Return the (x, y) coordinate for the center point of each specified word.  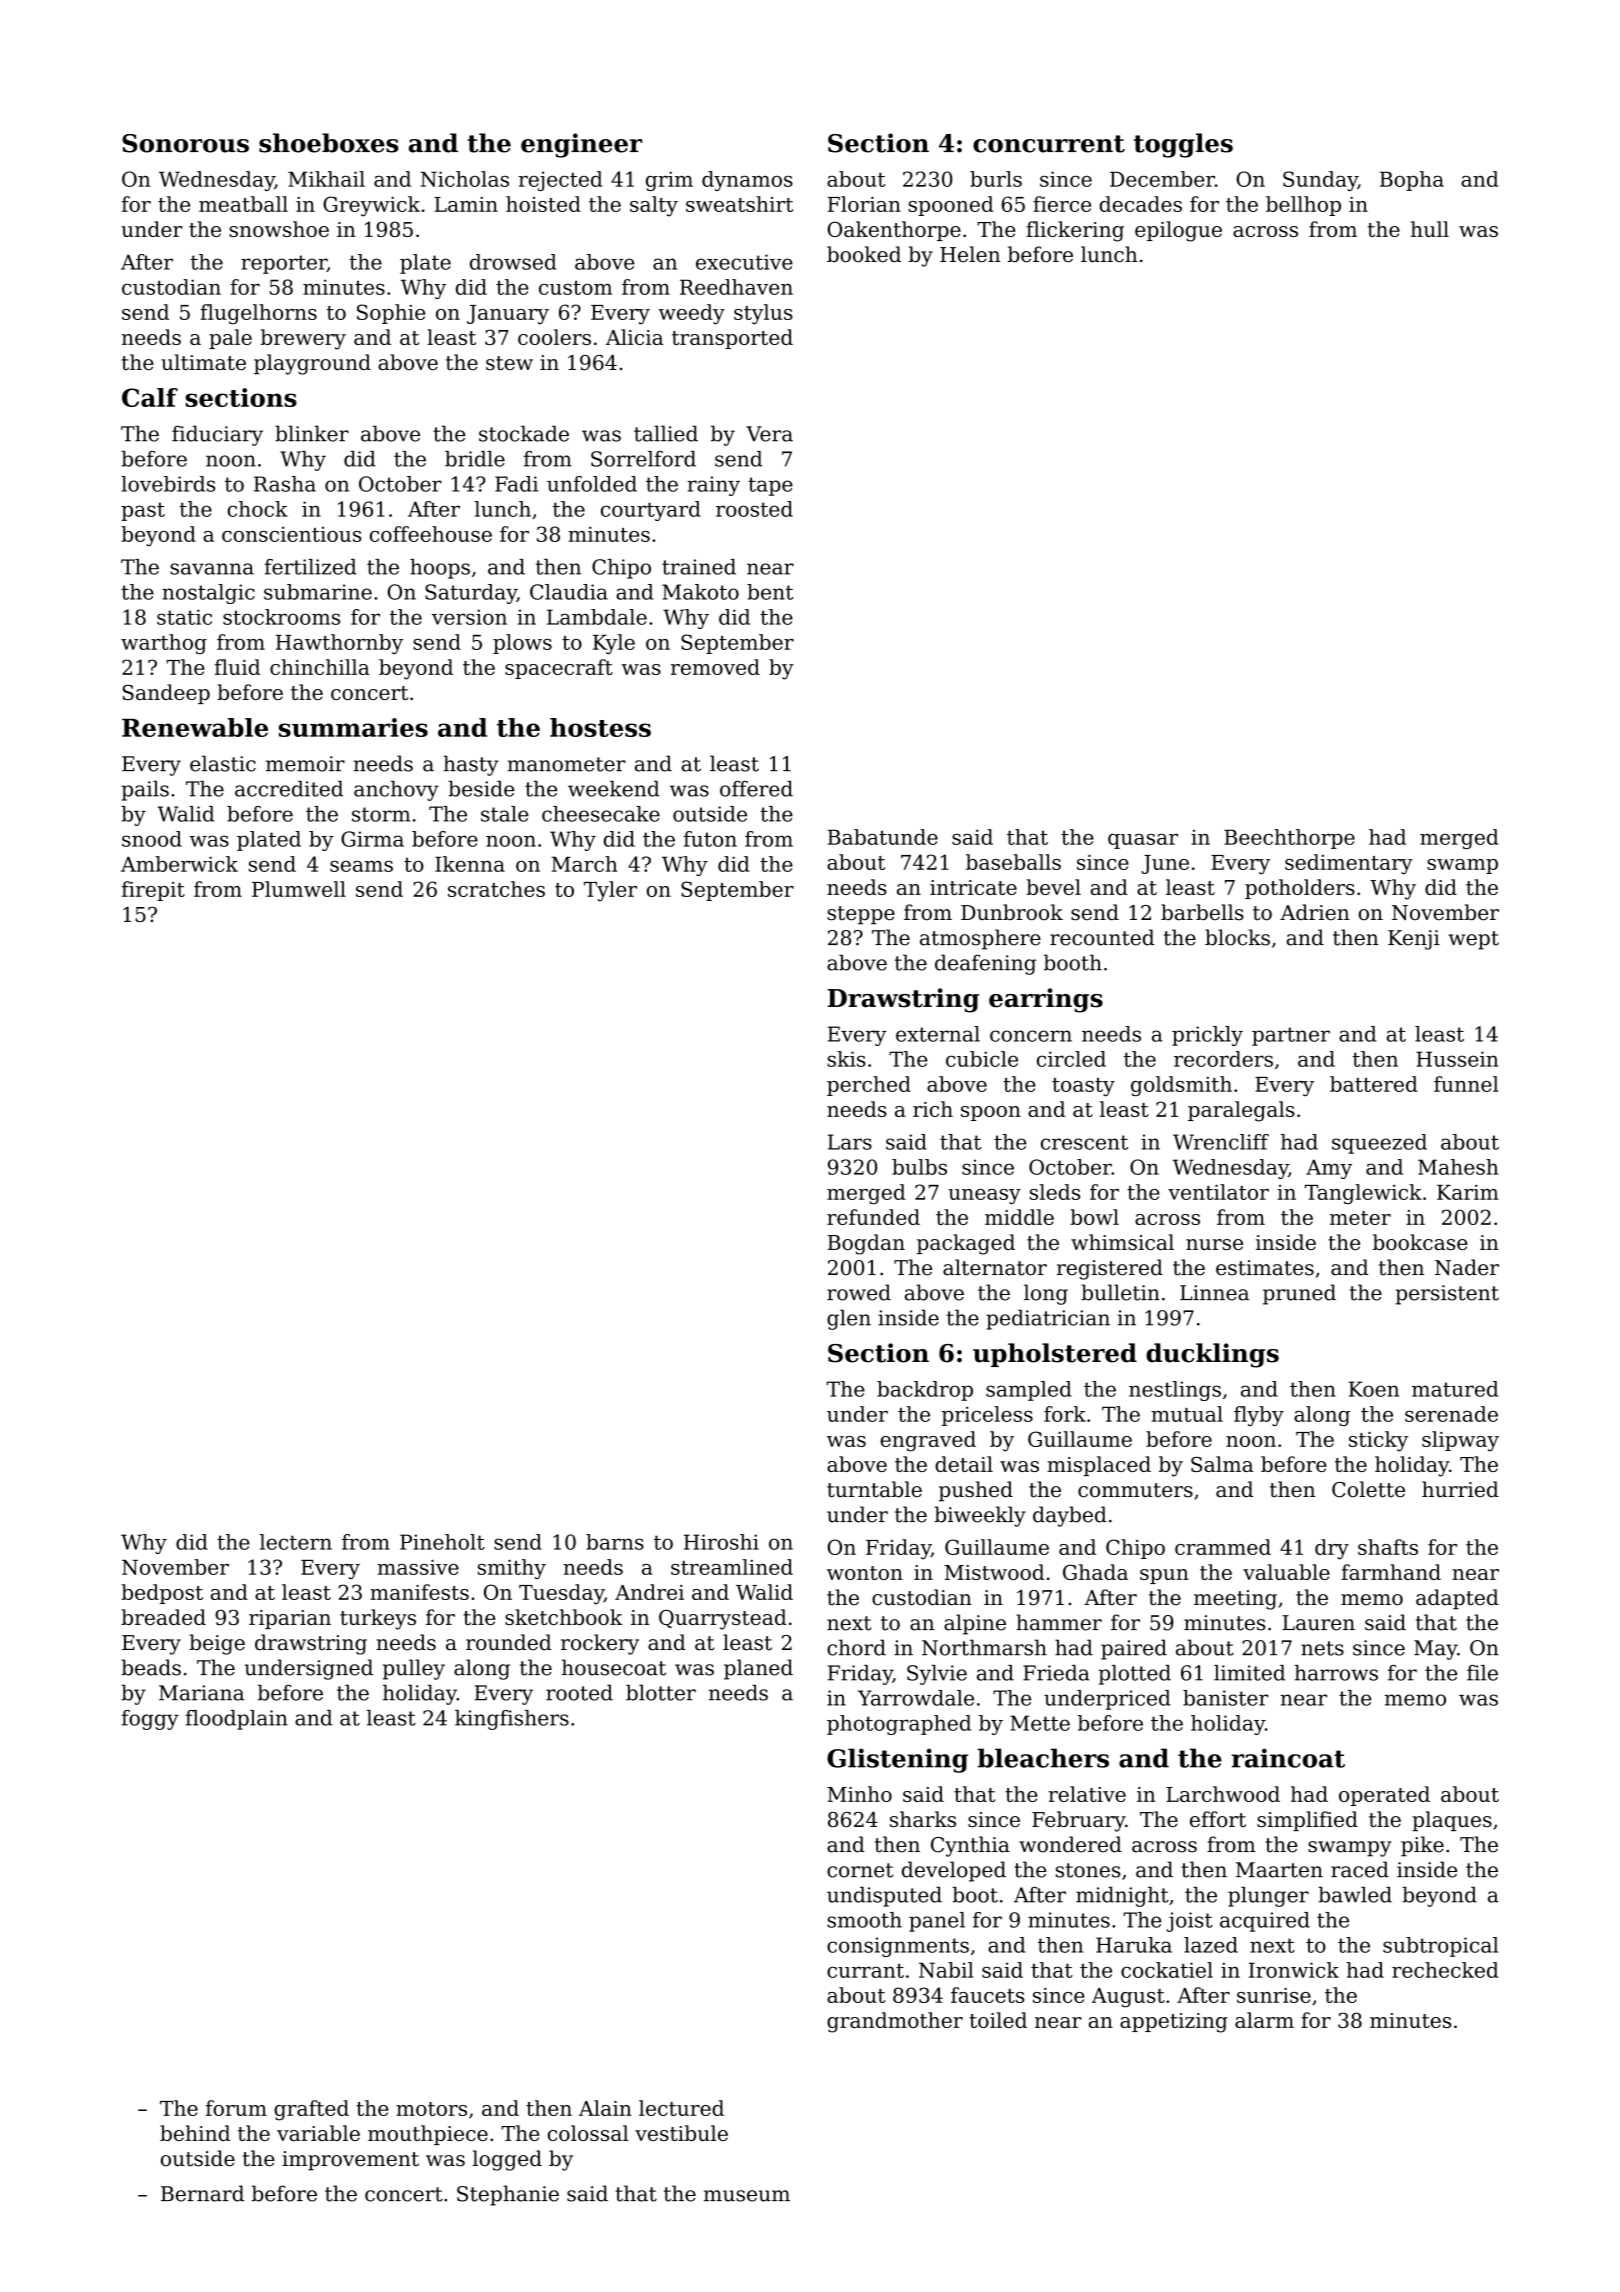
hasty (471, 765)
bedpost (162, 1594)
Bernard (202, 2193)
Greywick (371, 206)
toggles (1183, 145)
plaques (1452, 1821)
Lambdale (597, 617)
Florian (864, 204)
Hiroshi (721, 1542)
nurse (1214, 1244)
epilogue (1178, 231)
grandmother (895, 2022)
